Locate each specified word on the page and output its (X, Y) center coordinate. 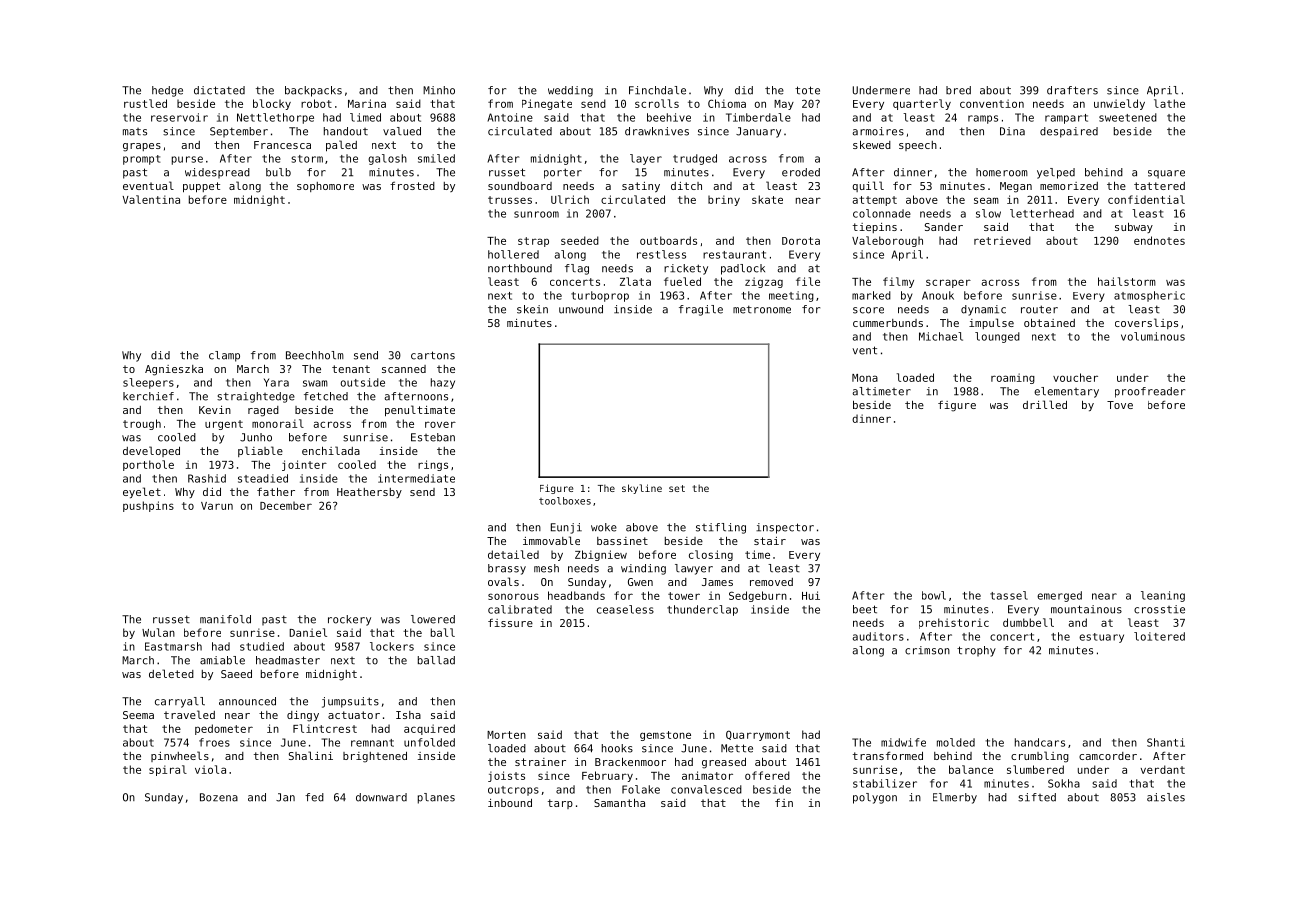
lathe (1169, 103)
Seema (138, 715)
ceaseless (625, 609)
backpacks (313, 91)
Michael (941, 336)
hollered (513, 254)
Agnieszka (174, 370)
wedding (570, 91)
